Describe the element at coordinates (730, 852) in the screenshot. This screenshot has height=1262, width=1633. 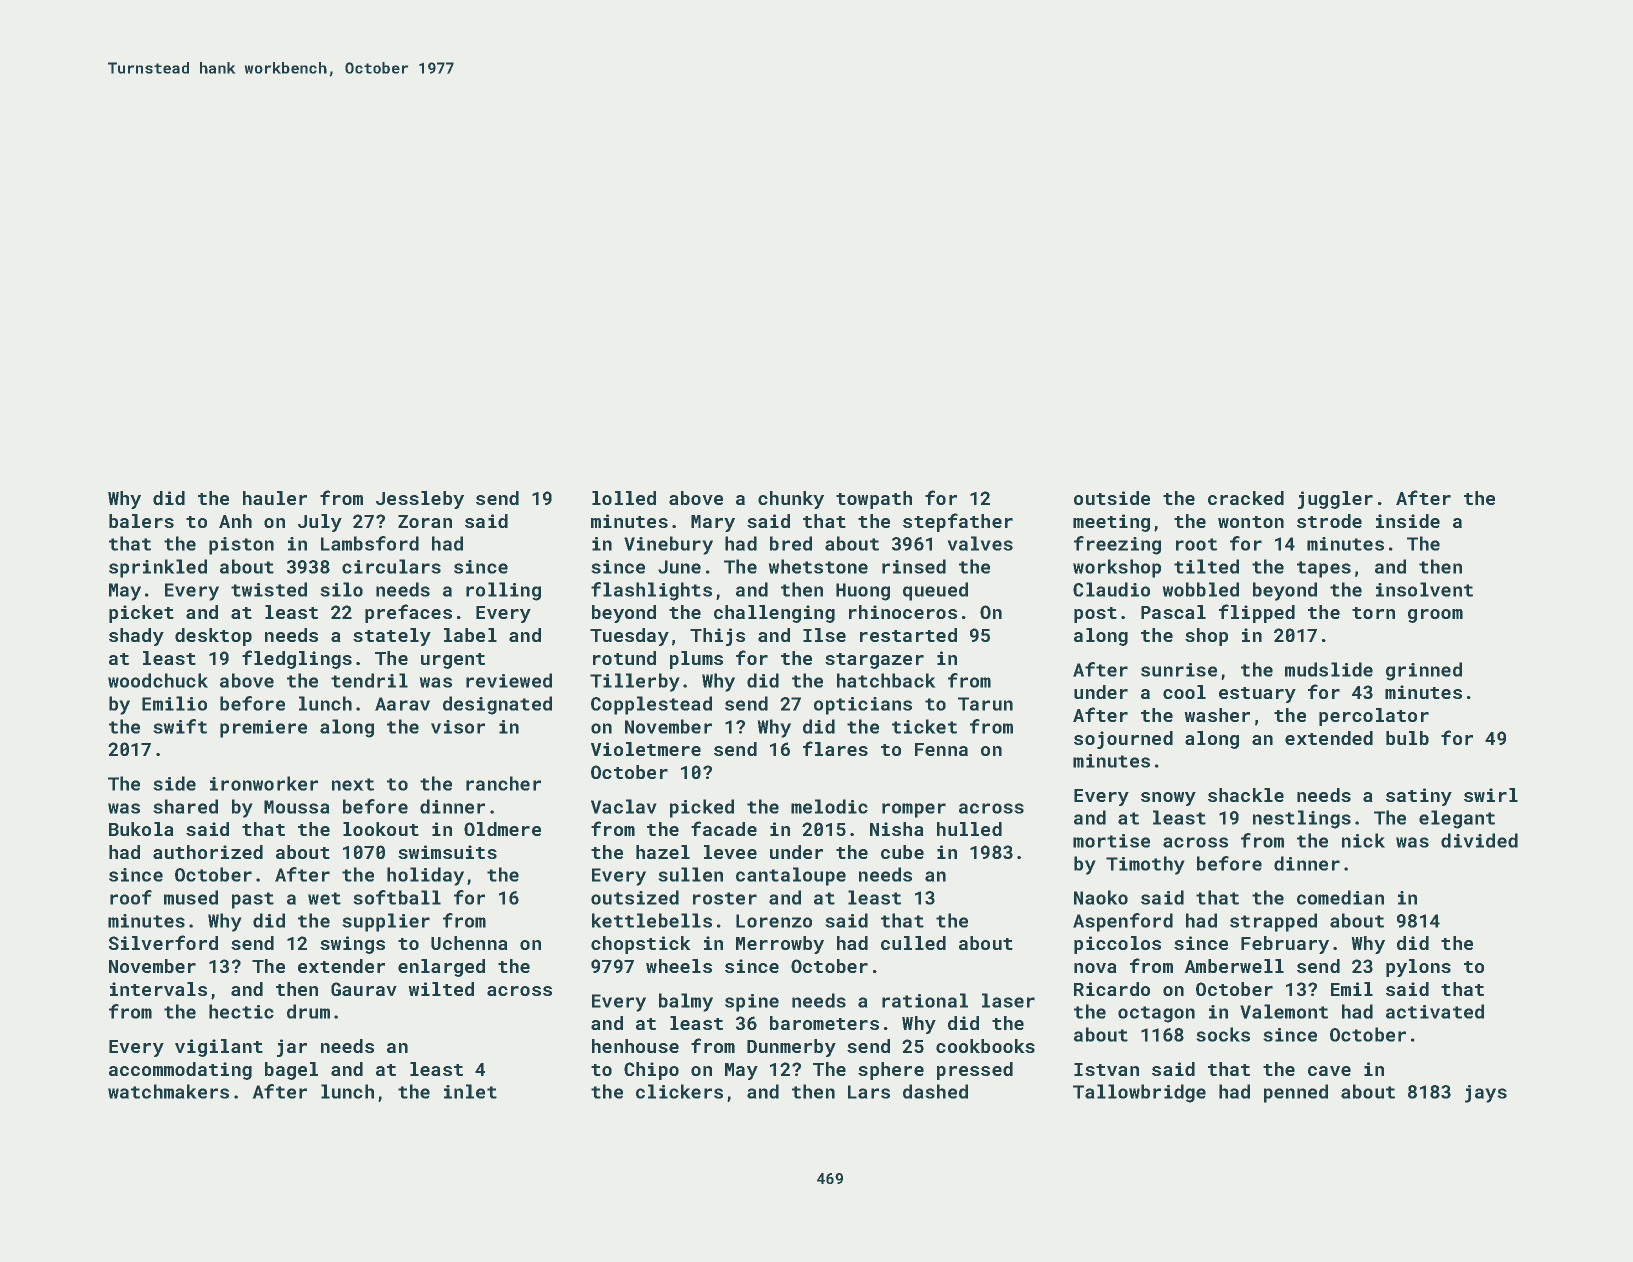
I see `levee` at that location.
